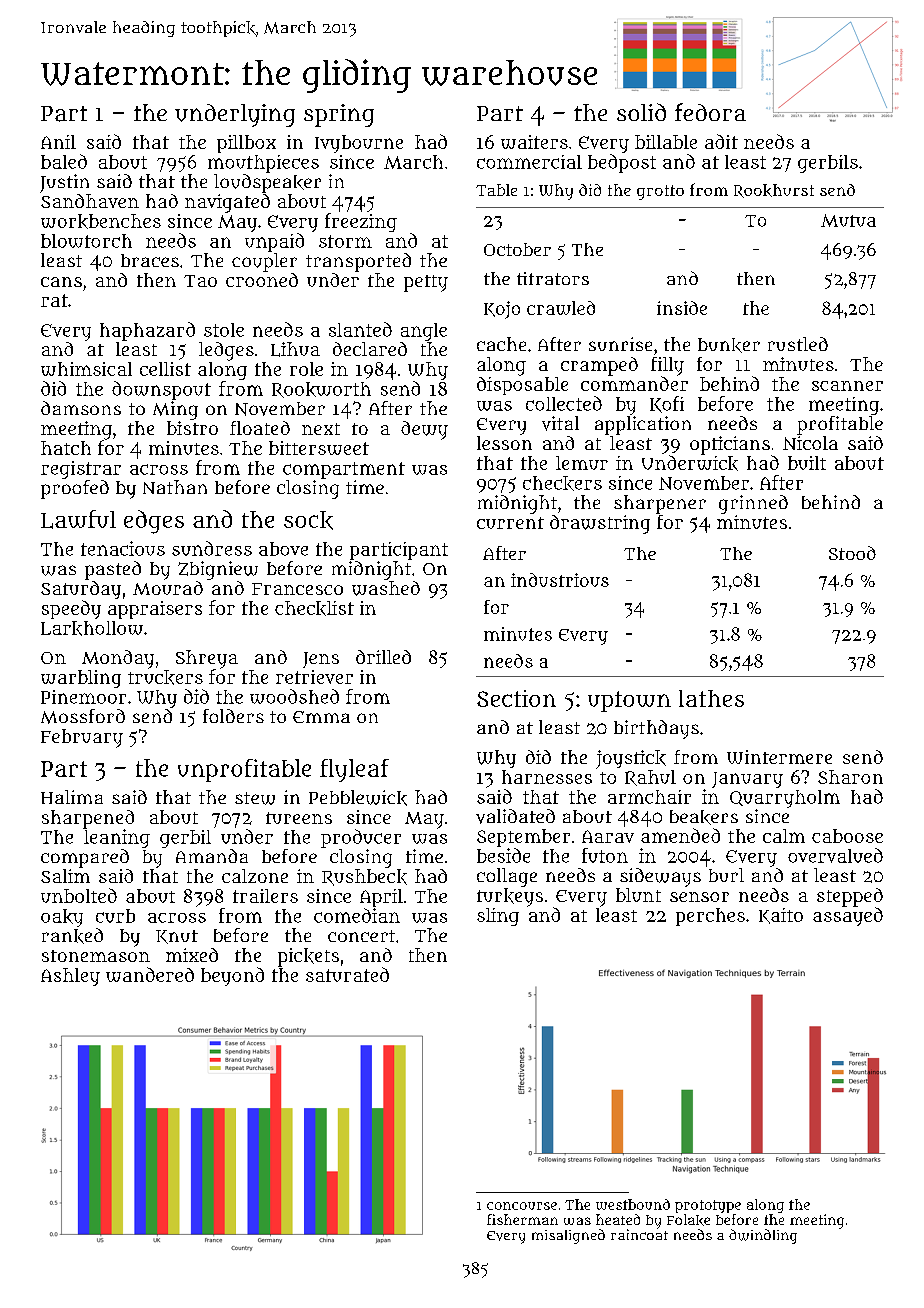  What do you see at coordinates (58, 142) in the screenshot?
I see `Anil` at bounding box center [58, 142].
